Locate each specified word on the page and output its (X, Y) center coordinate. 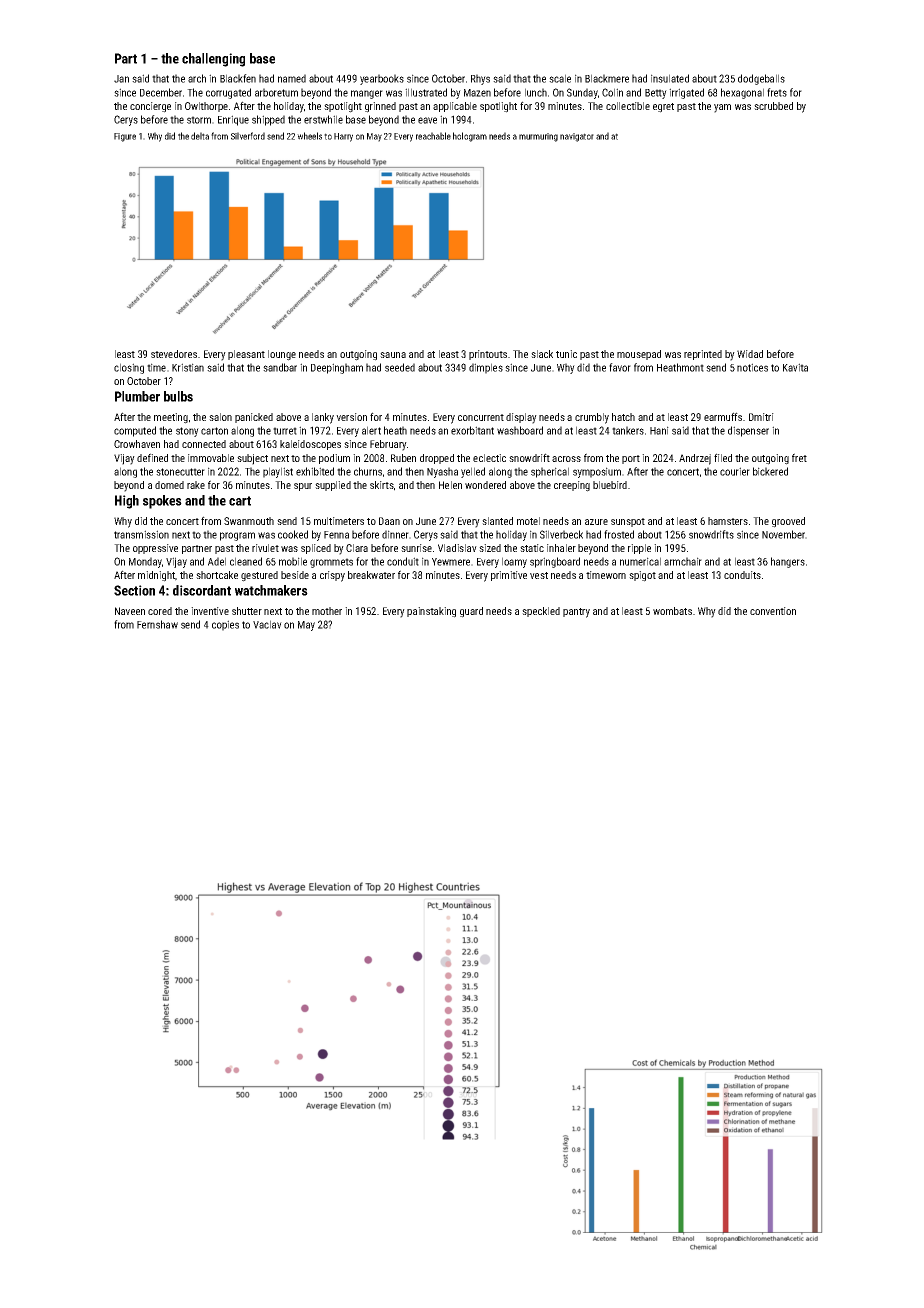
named (292, 78)
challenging (213, 60)
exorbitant (472, 430)
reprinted (703, 355)
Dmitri (761, 417)
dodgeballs (761, 79)
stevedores (174, 354)
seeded (400, 367)
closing (129, 368)
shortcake (217, 575)
